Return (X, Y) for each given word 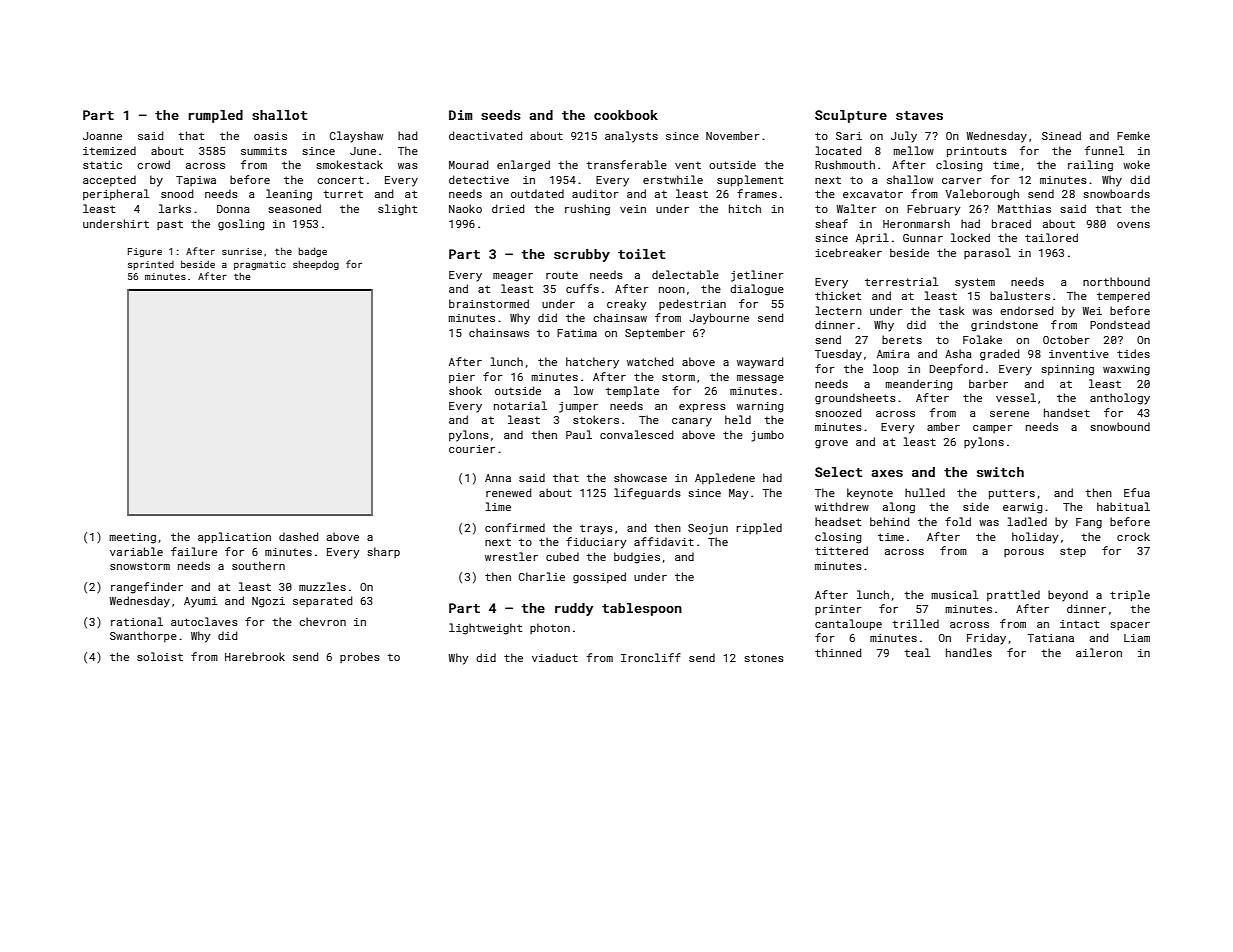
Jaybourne (719, 319)
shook (465, 390)
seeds (501, 115)
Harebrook (255, 656)
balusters (1020, 295)
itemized (109, 150)
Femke (1133, 135)
